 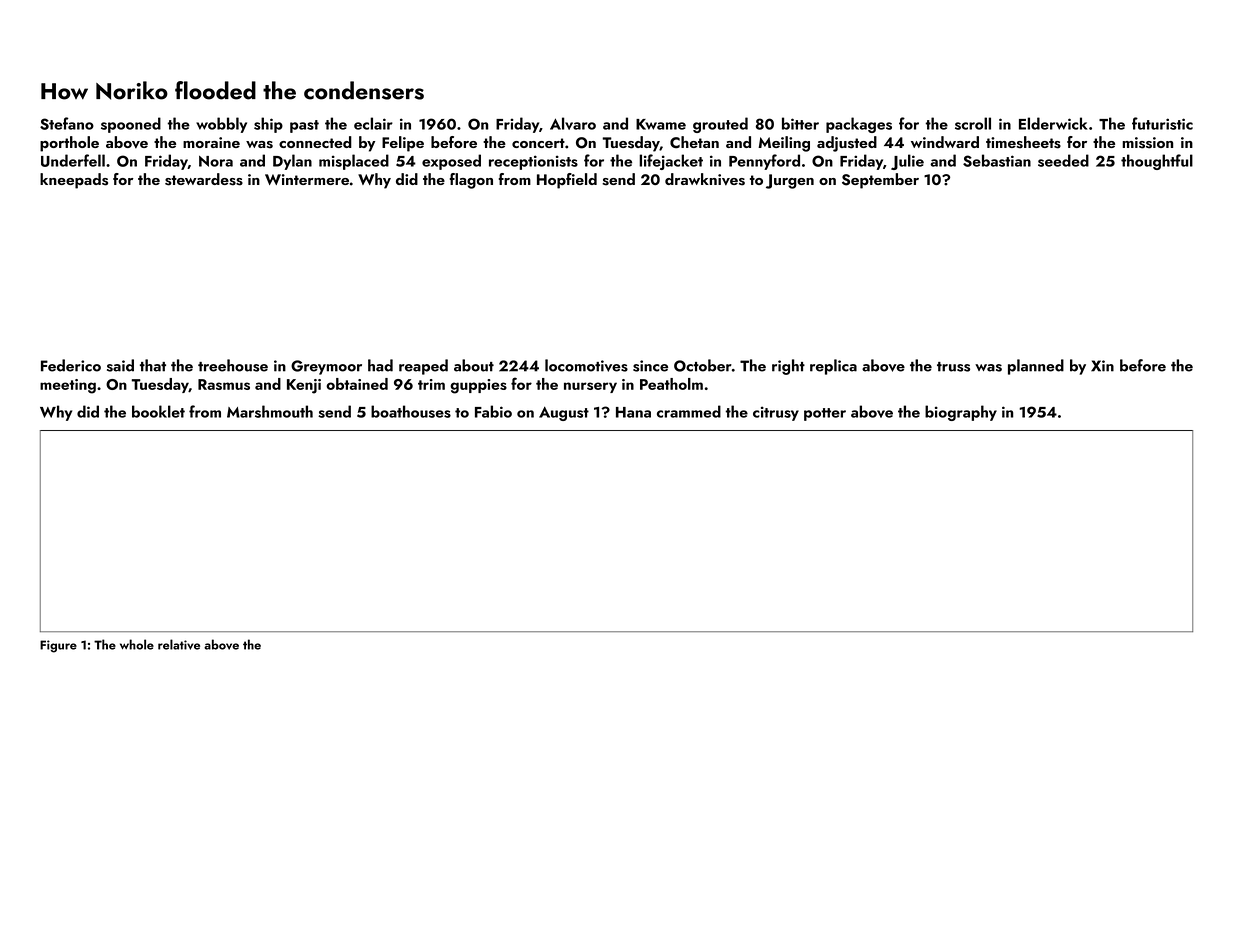 What do you see at coordinates (307, 179) in the document?
I see `Wintermere` at bounding box center [307, 179].
